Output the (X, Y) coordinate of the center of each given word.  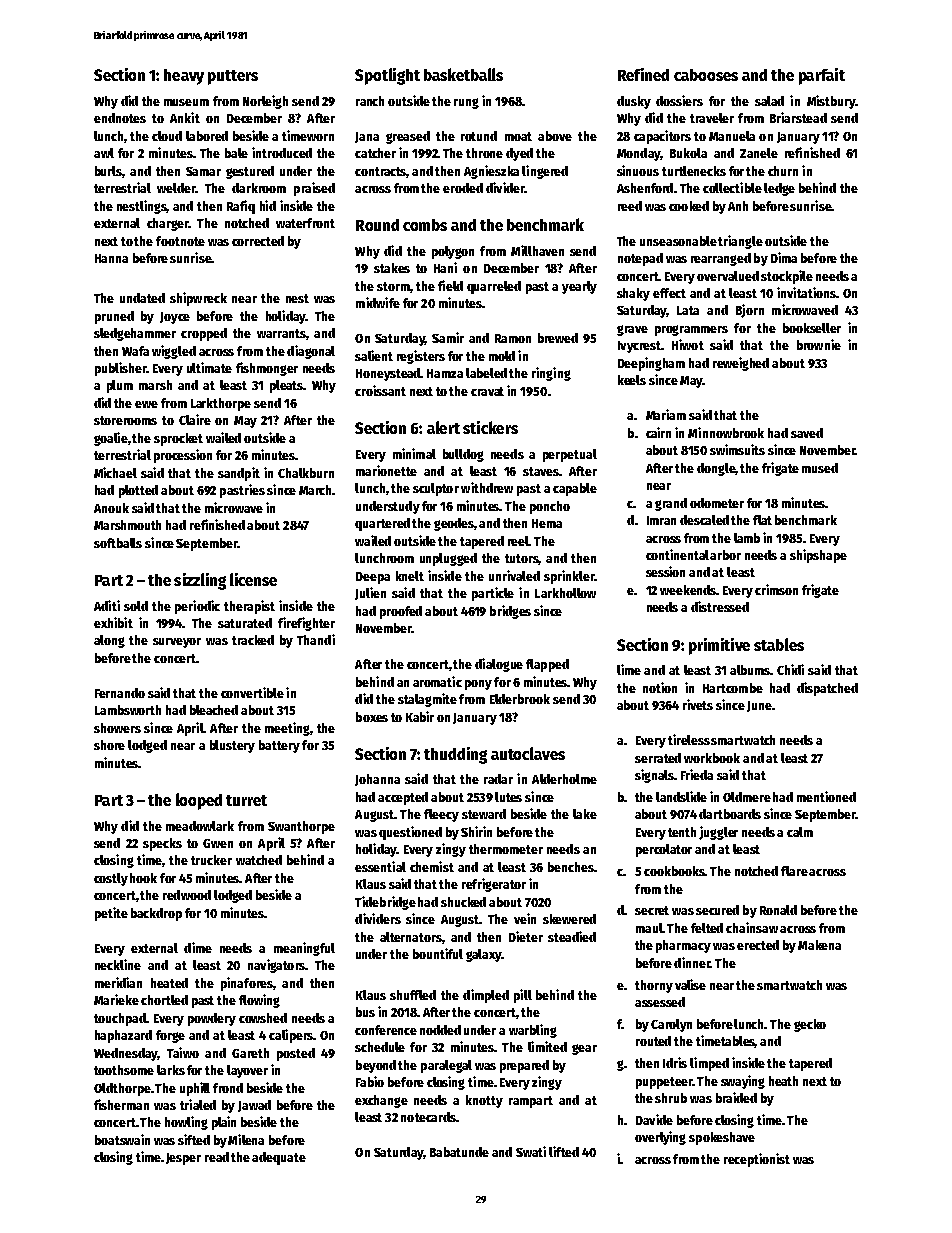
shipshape (818, 556)
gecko (810, 1025)
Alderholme (564, 779)
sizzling (200, 581)
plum (120, 386)
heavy (184, 77)
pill (523, 996)
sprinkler (569, 577)
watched (259, 860)
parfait (822, 76)
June (759, 706)
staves (541, 471)
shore (109, 745)
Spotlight (387, 76)
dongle (716, 469)
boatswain (122, 1139)
